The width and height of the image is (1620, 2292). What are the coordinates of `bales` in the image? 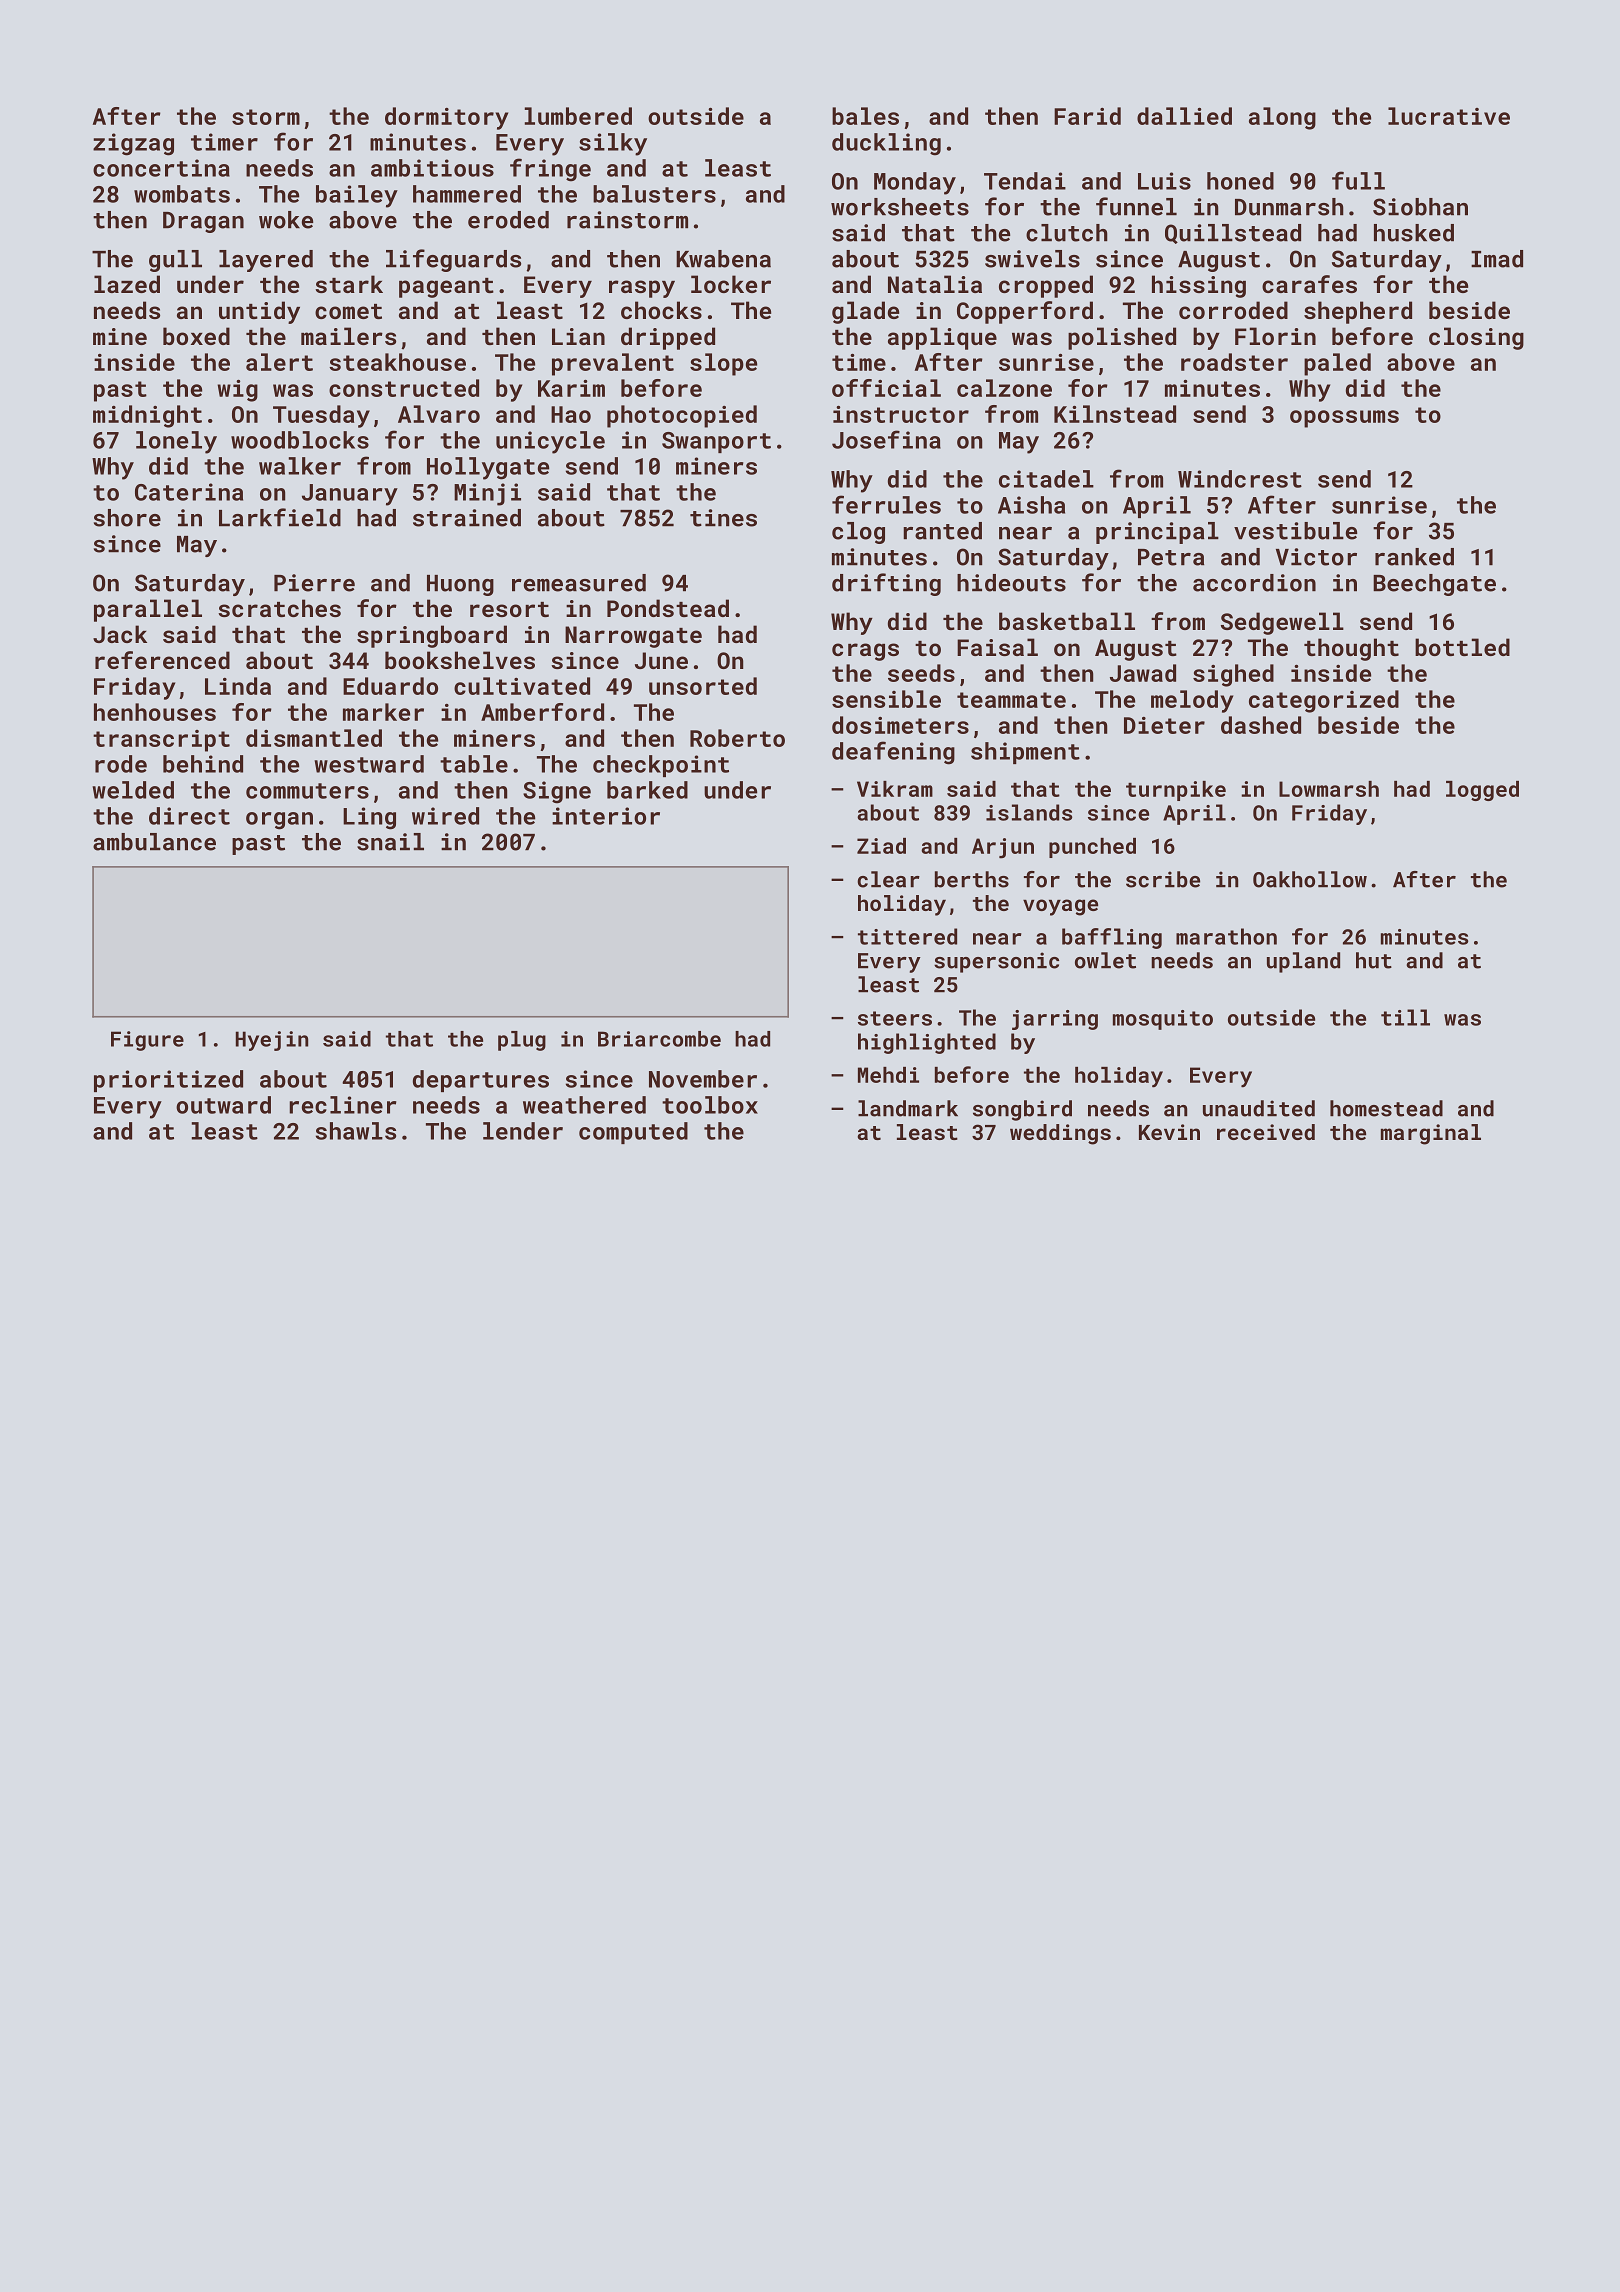 It's located at (865, 116).
